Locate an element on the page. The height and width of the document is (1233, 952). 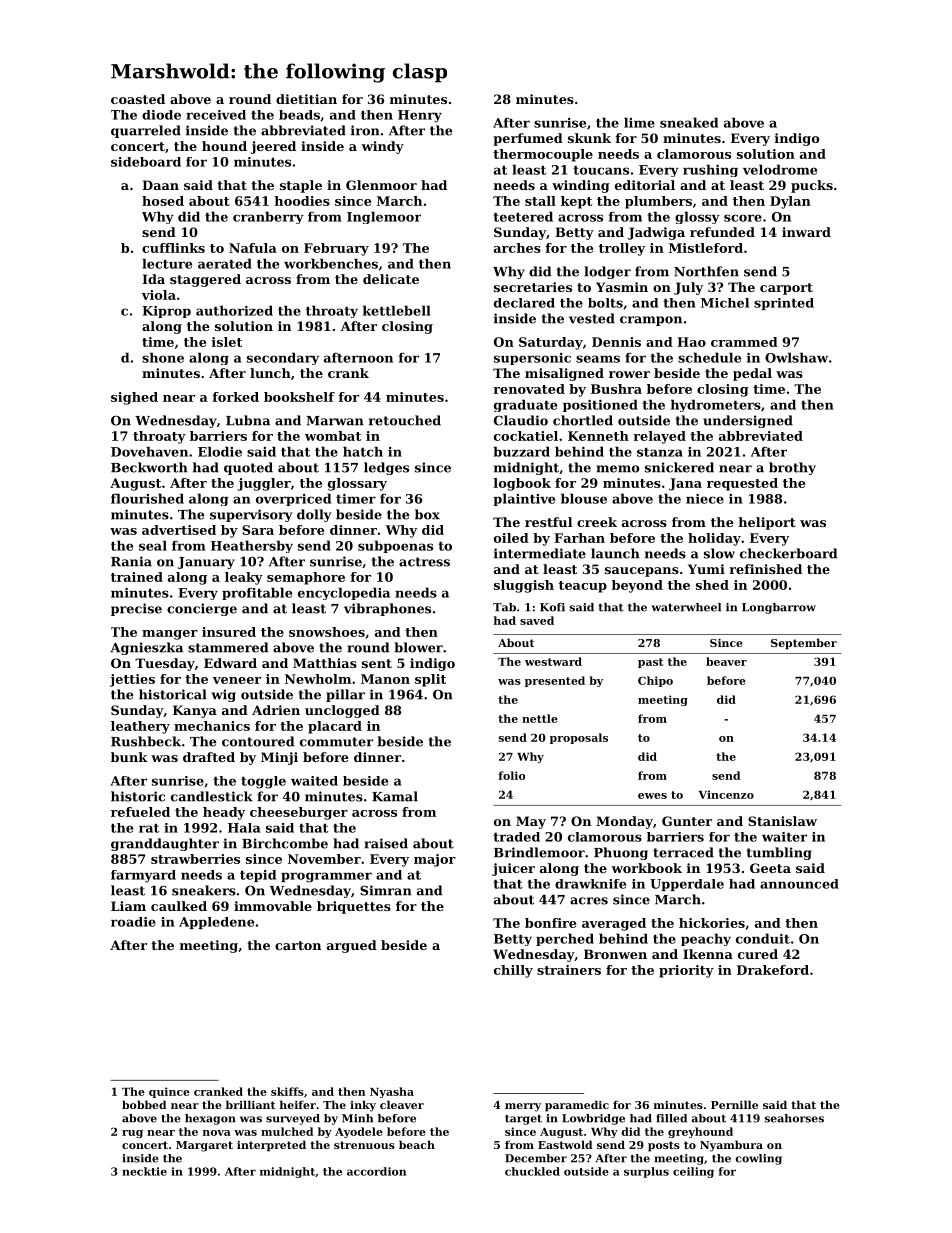
Mistleford is located at coordinates (706, 248).
